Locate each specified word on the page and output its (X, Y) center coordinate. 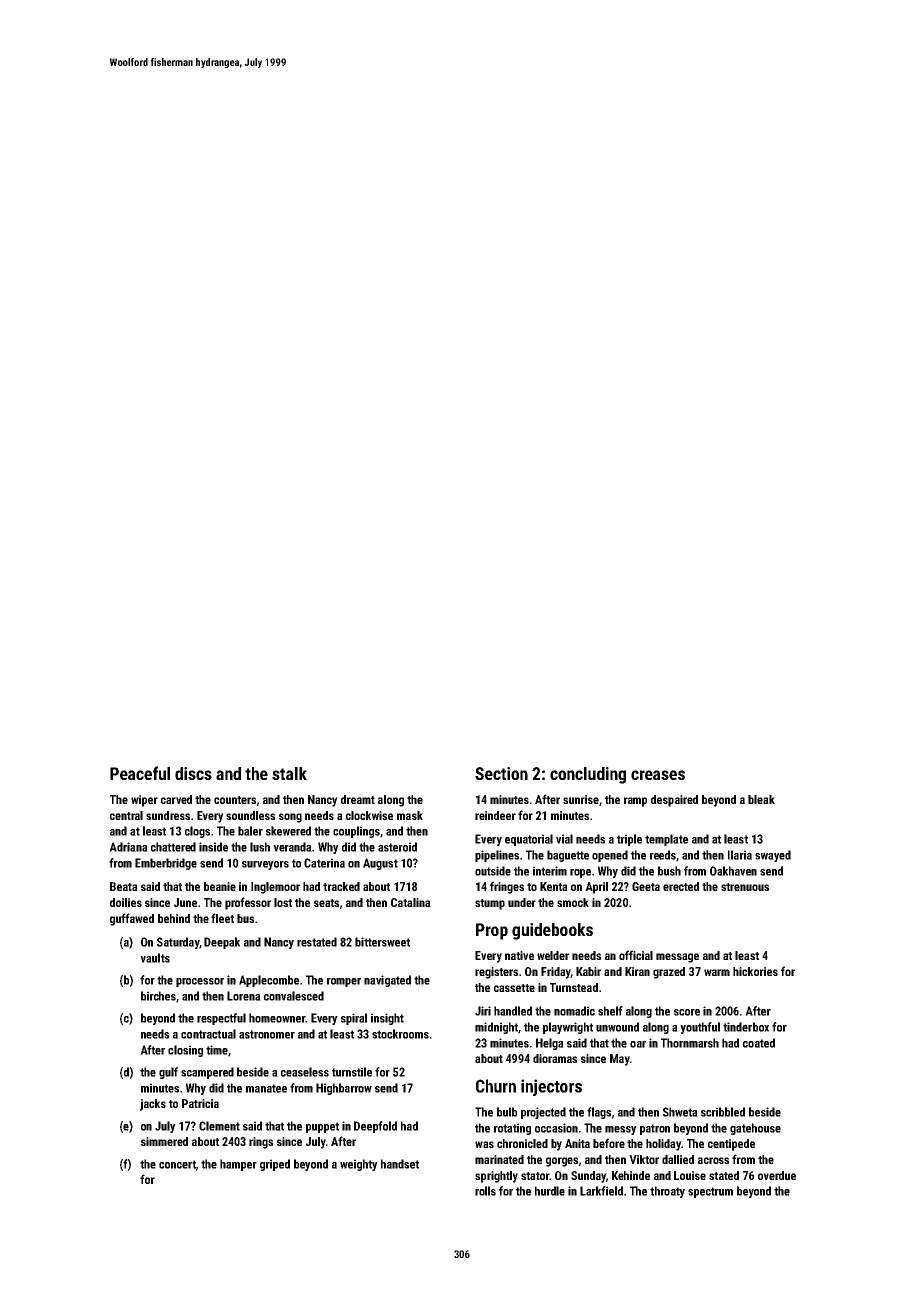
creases (658, 775)
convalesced (294, 996)
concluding (588, 775)
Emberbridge (166, 864)
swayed (773, 856)
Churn (496, 1086)
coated (759, 1043)
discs (193, 773)
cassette (514, 988)
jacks (153, 1105)
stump (490, 904)
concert (177, 1164)
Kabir (588, 971)
